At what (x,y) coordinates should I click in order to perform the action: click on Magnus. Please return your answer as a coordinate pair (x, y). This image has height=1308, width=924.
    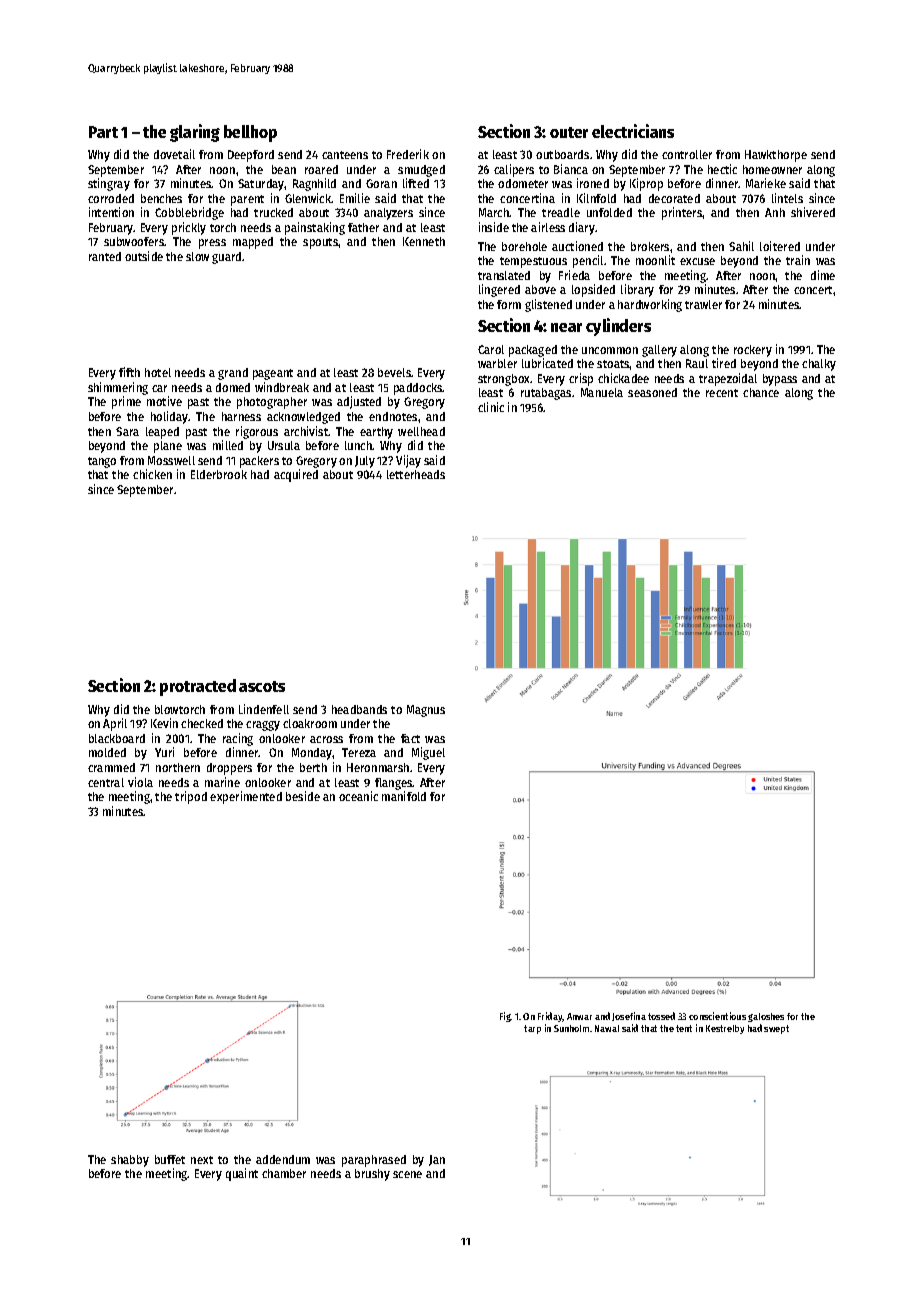
    Looking at the image, I should click on (426, 711).
